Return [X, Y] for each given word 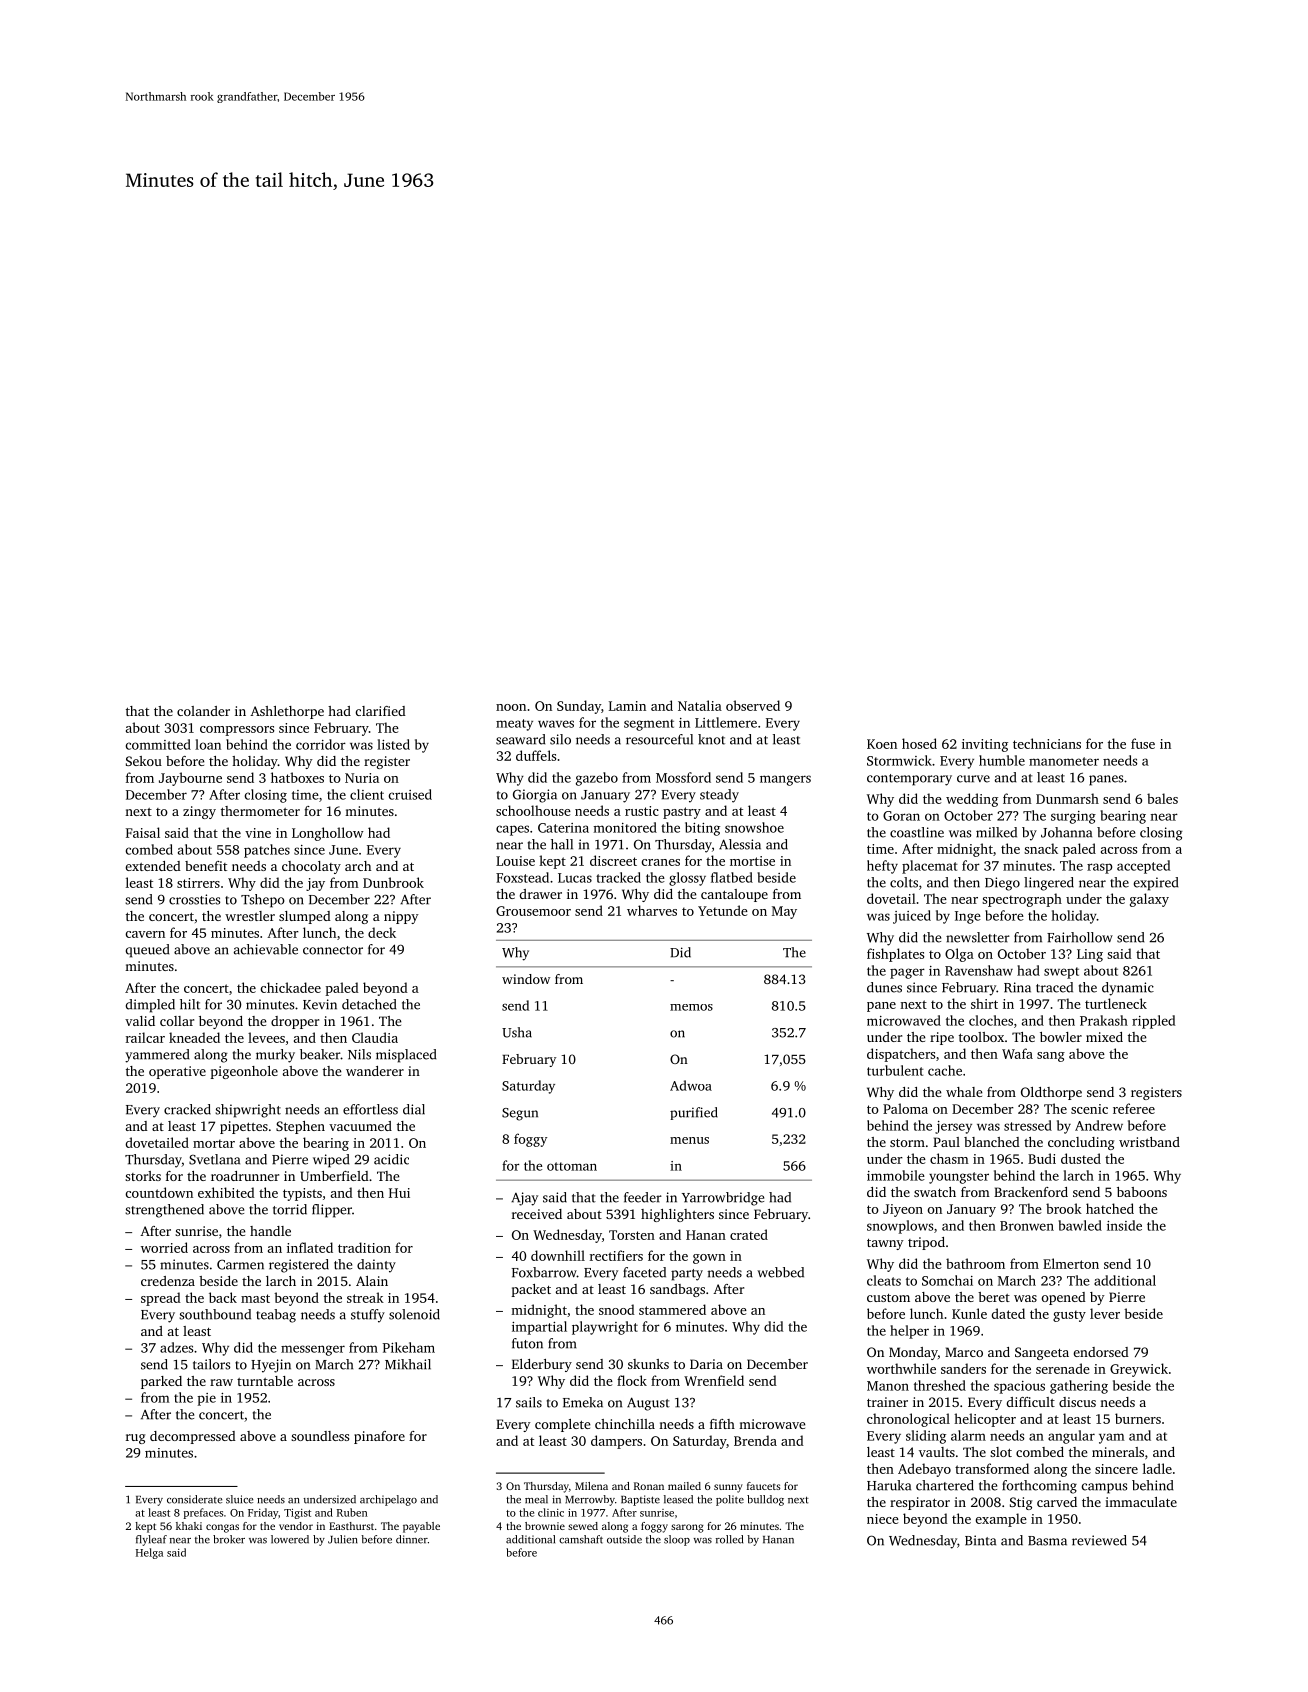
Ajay [524, 1199]
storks [143, 1176]
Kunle [969, 1313]
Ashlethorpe [287, 712]
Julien [343, 1539]
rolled [729, 1539]
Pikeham [409, 1347]
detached [369, 1004]
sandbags [677, 1290]
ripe [942, 1038]
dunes [884, 987]
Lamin [627, 706]
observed [753, 705]
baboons [1142, 1192]
